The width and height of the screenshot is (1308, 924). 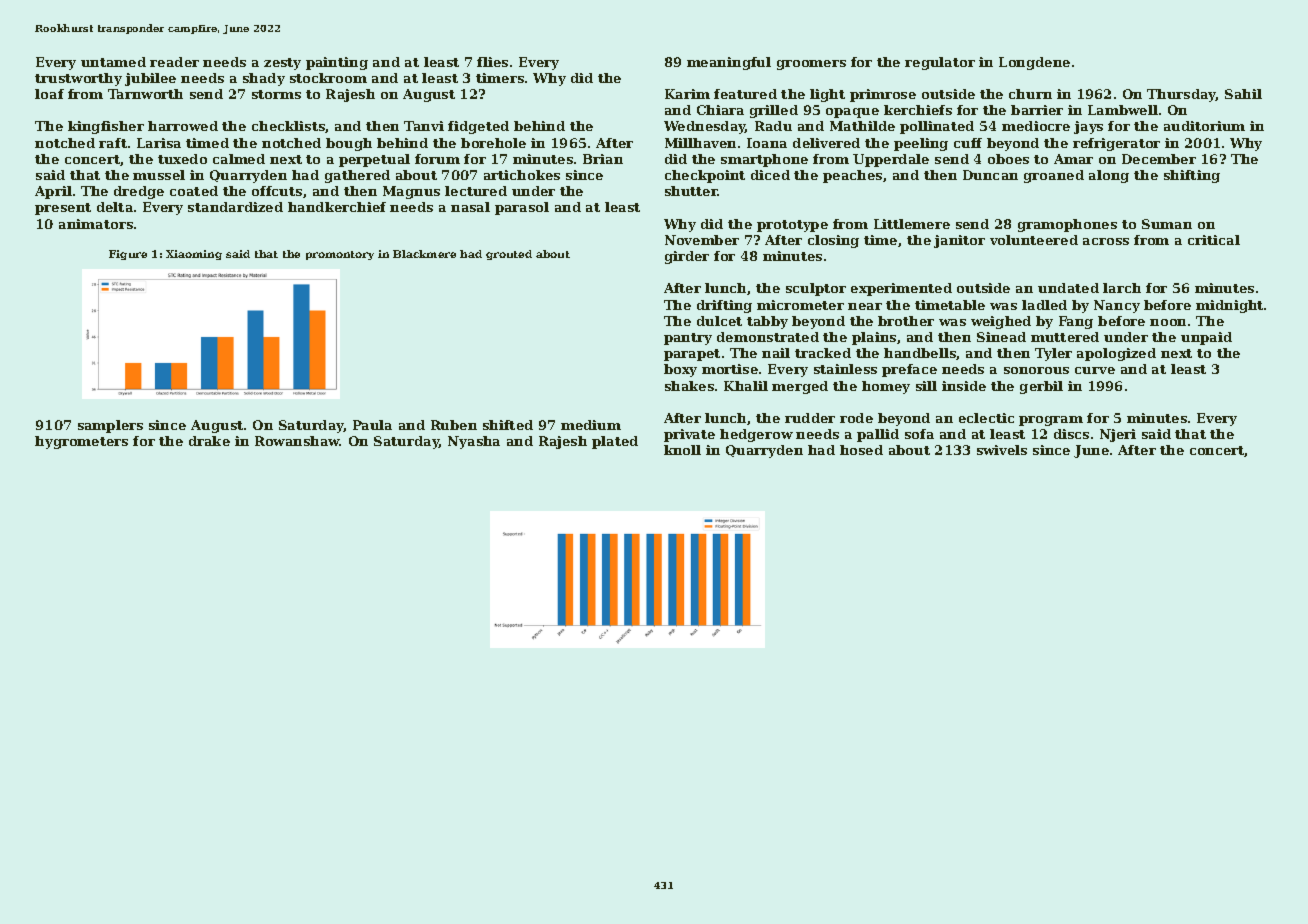 I want to click on Figure, so click(x=128, y=255).
